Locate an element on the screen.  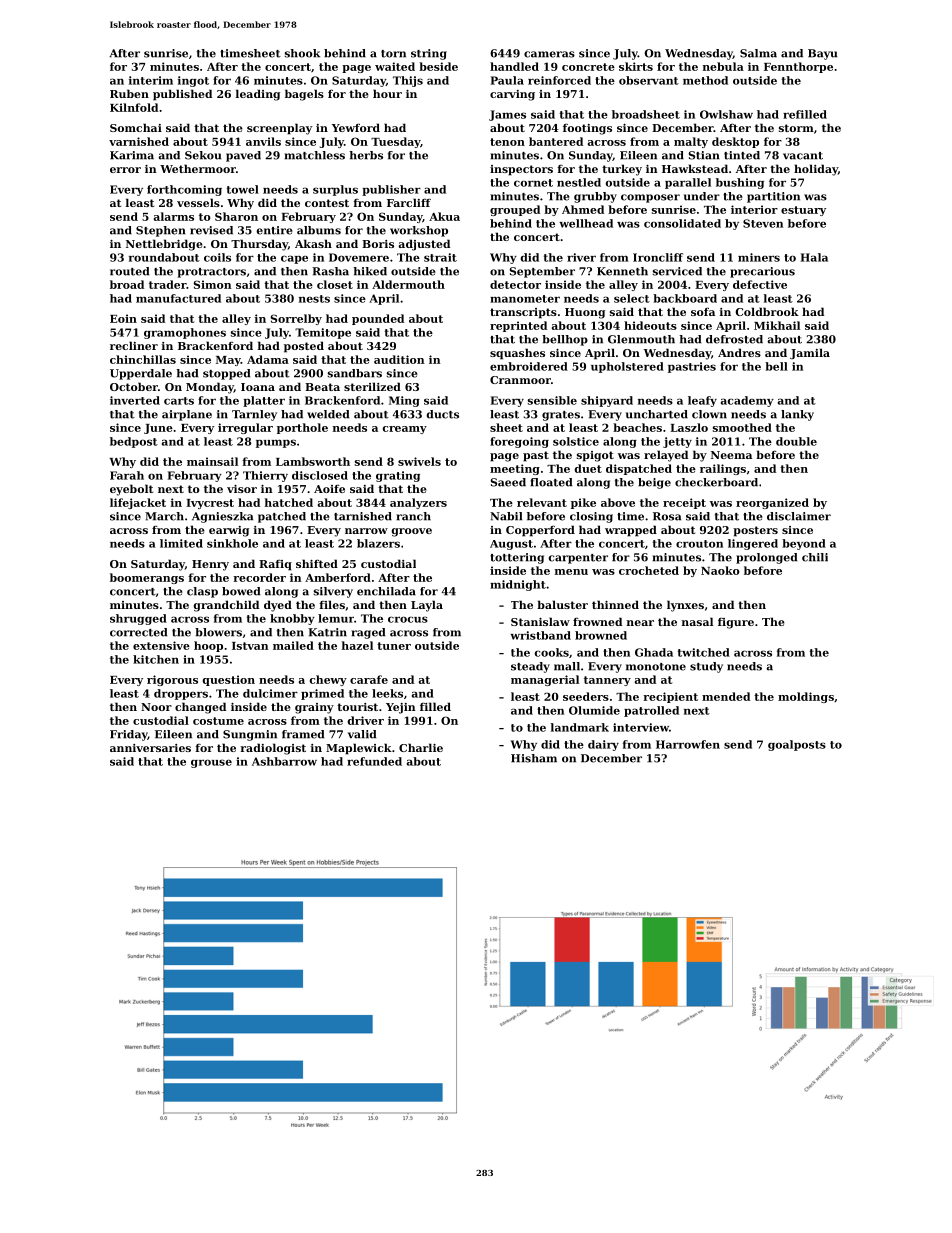
Boris is located at coordinates (378, 244).
